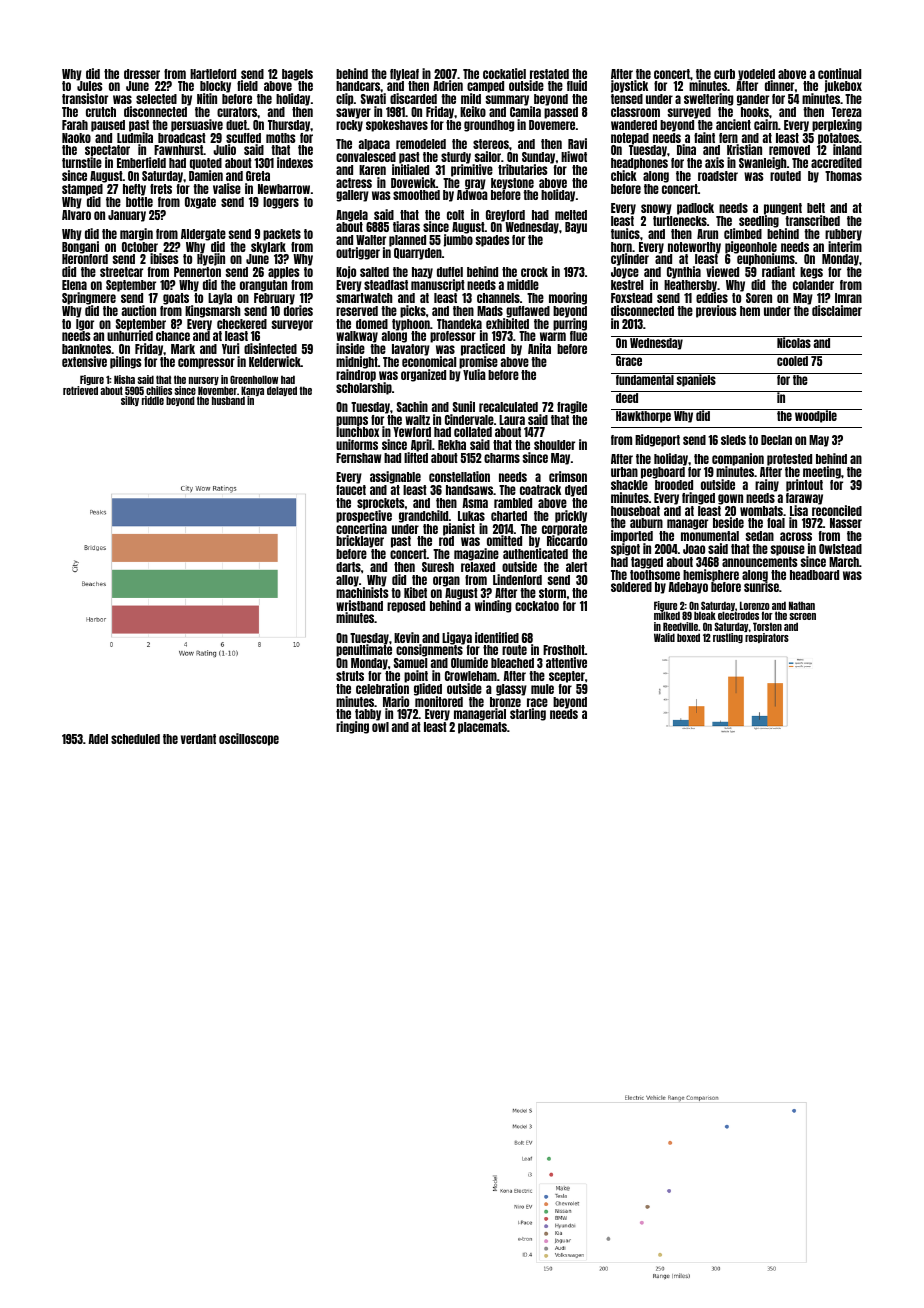 The image size is (924, 1308). I want to click on darts, so click(348, 567).
